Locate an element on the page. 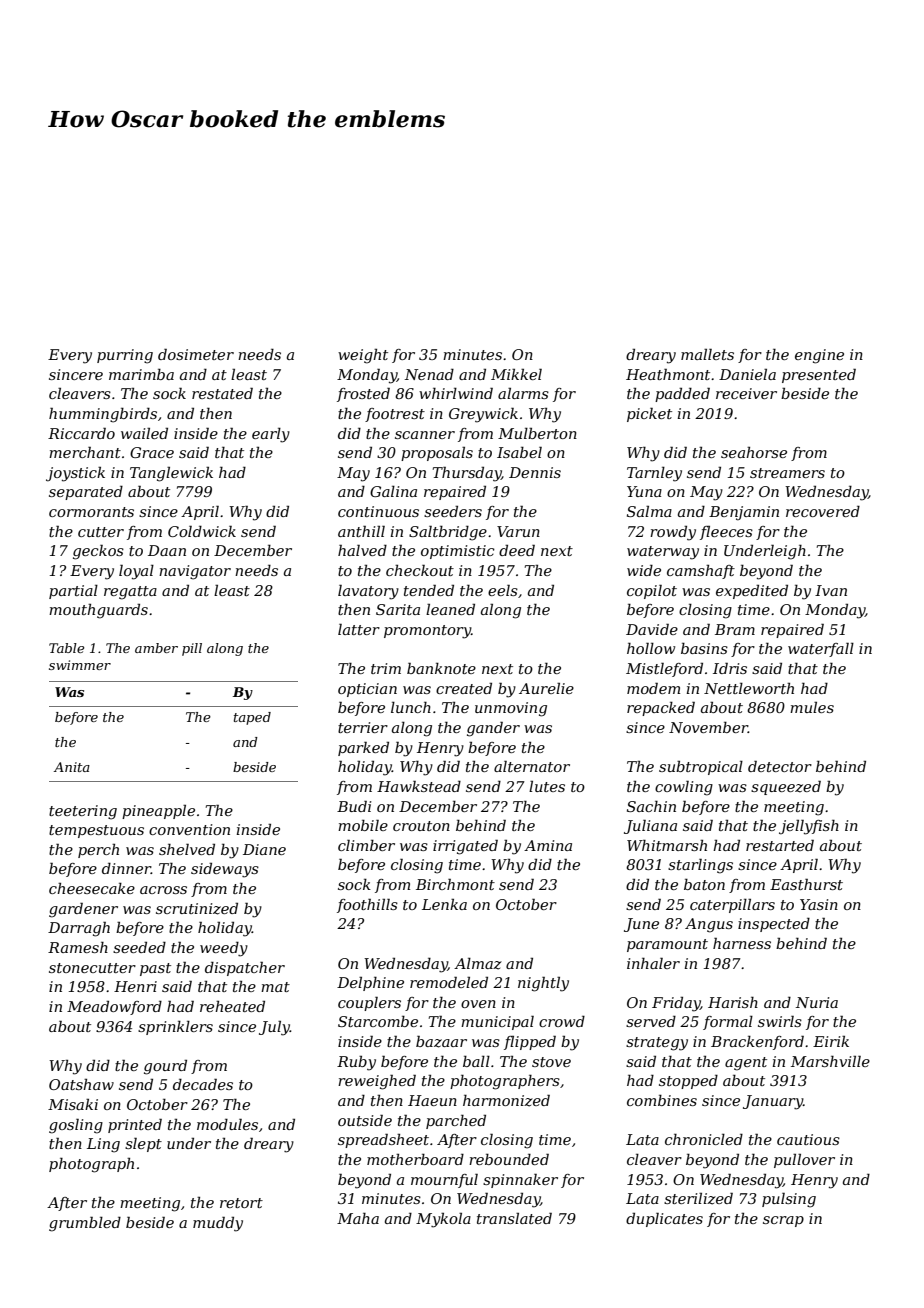 Image resolution: width=924 pixels, height=1308 pixels. Ruby is located at coordinates (356, 1063).
